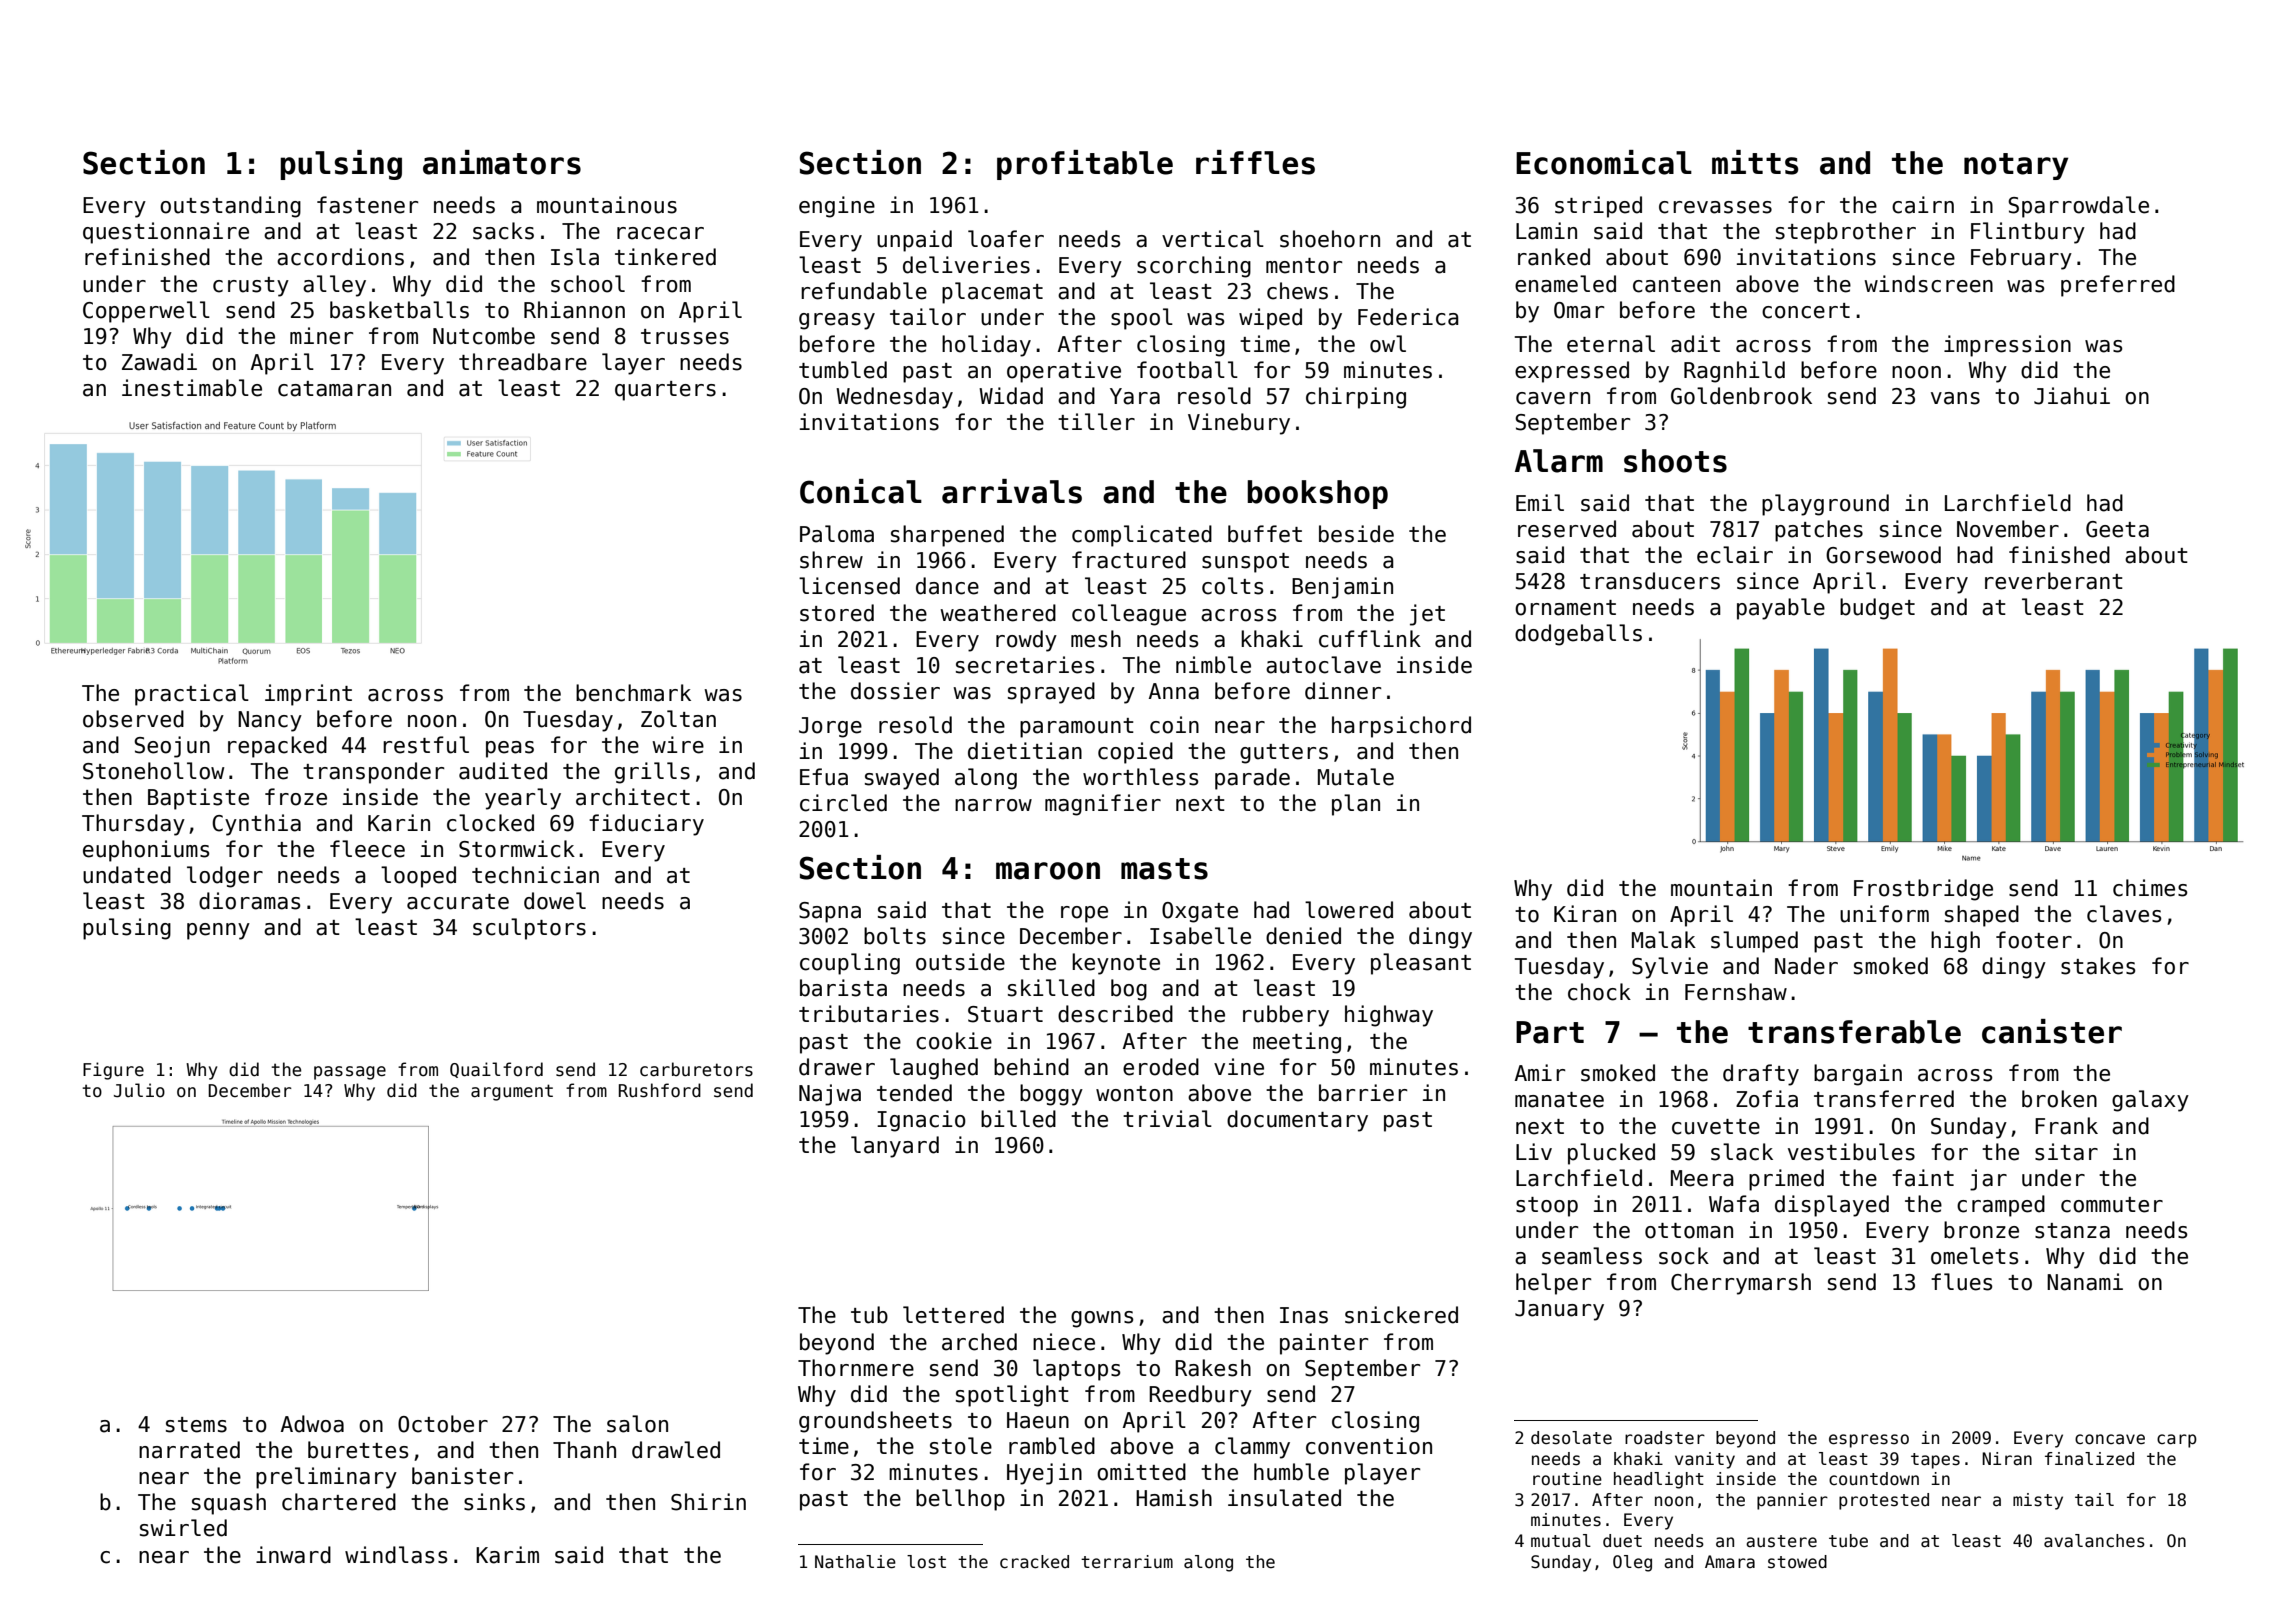  What do you see at coordinates (2072, 396) in the screenshot?
I see `Jiahui` at bounding box center [2072, 396].
